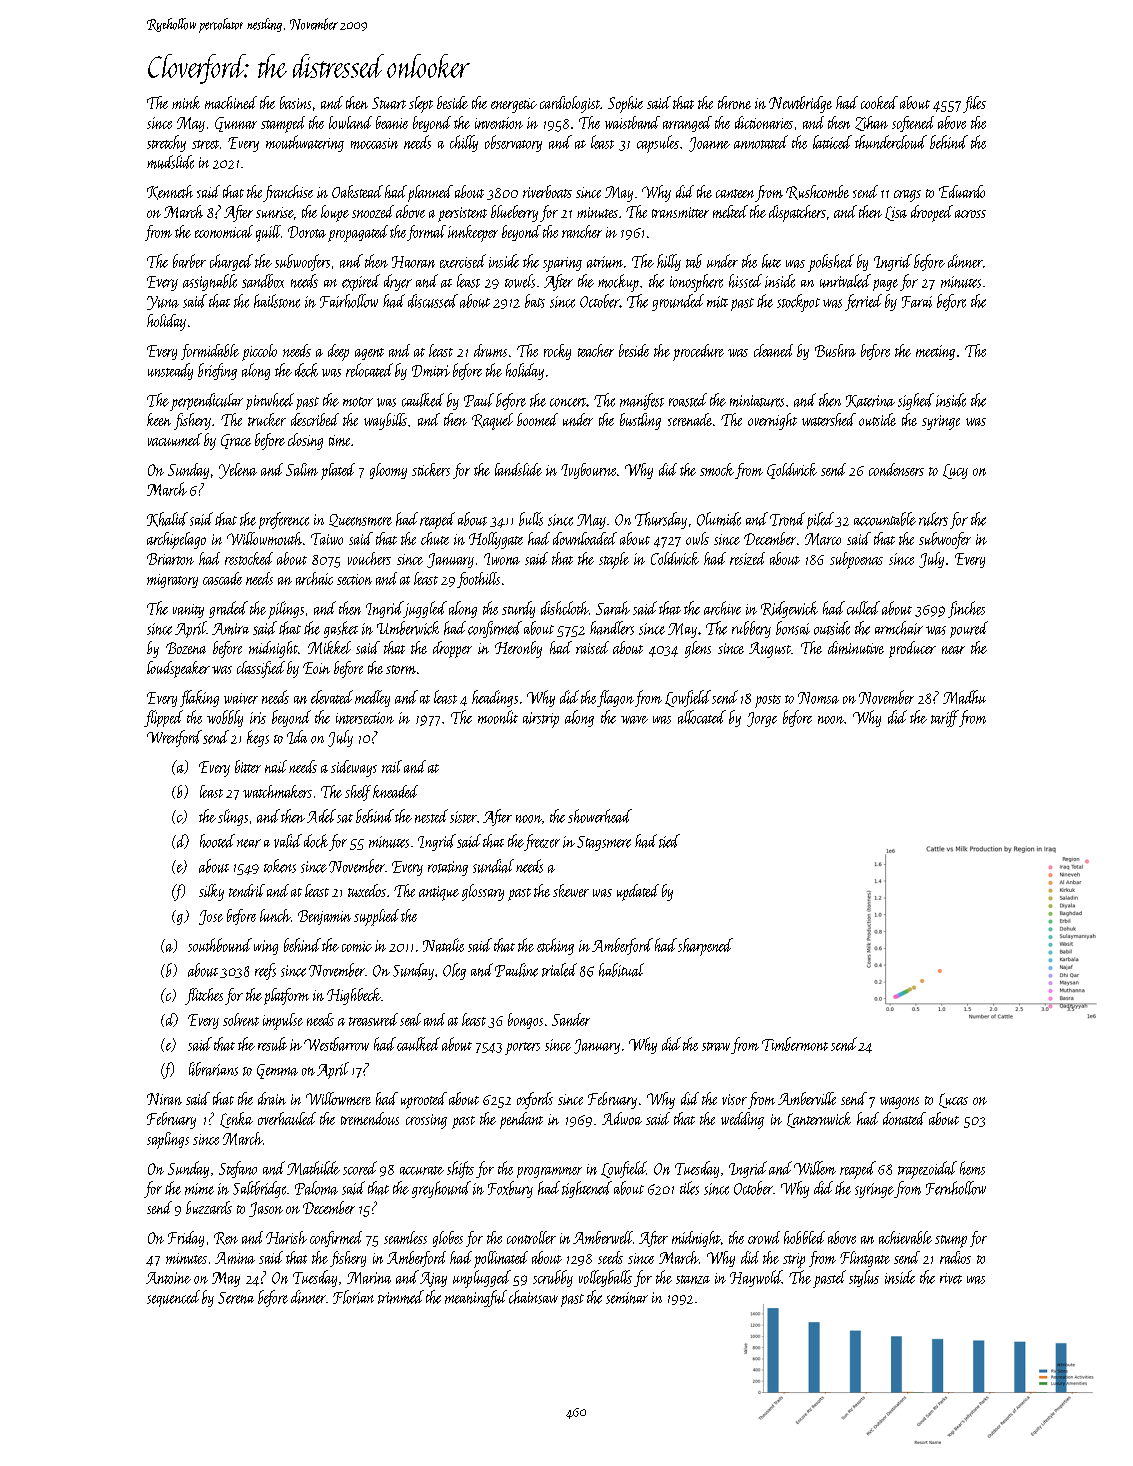 The height and width of the page is (1466, 1133). Describe the element at coordinates (879, 102) in the page. I see `cooked` at that location.
